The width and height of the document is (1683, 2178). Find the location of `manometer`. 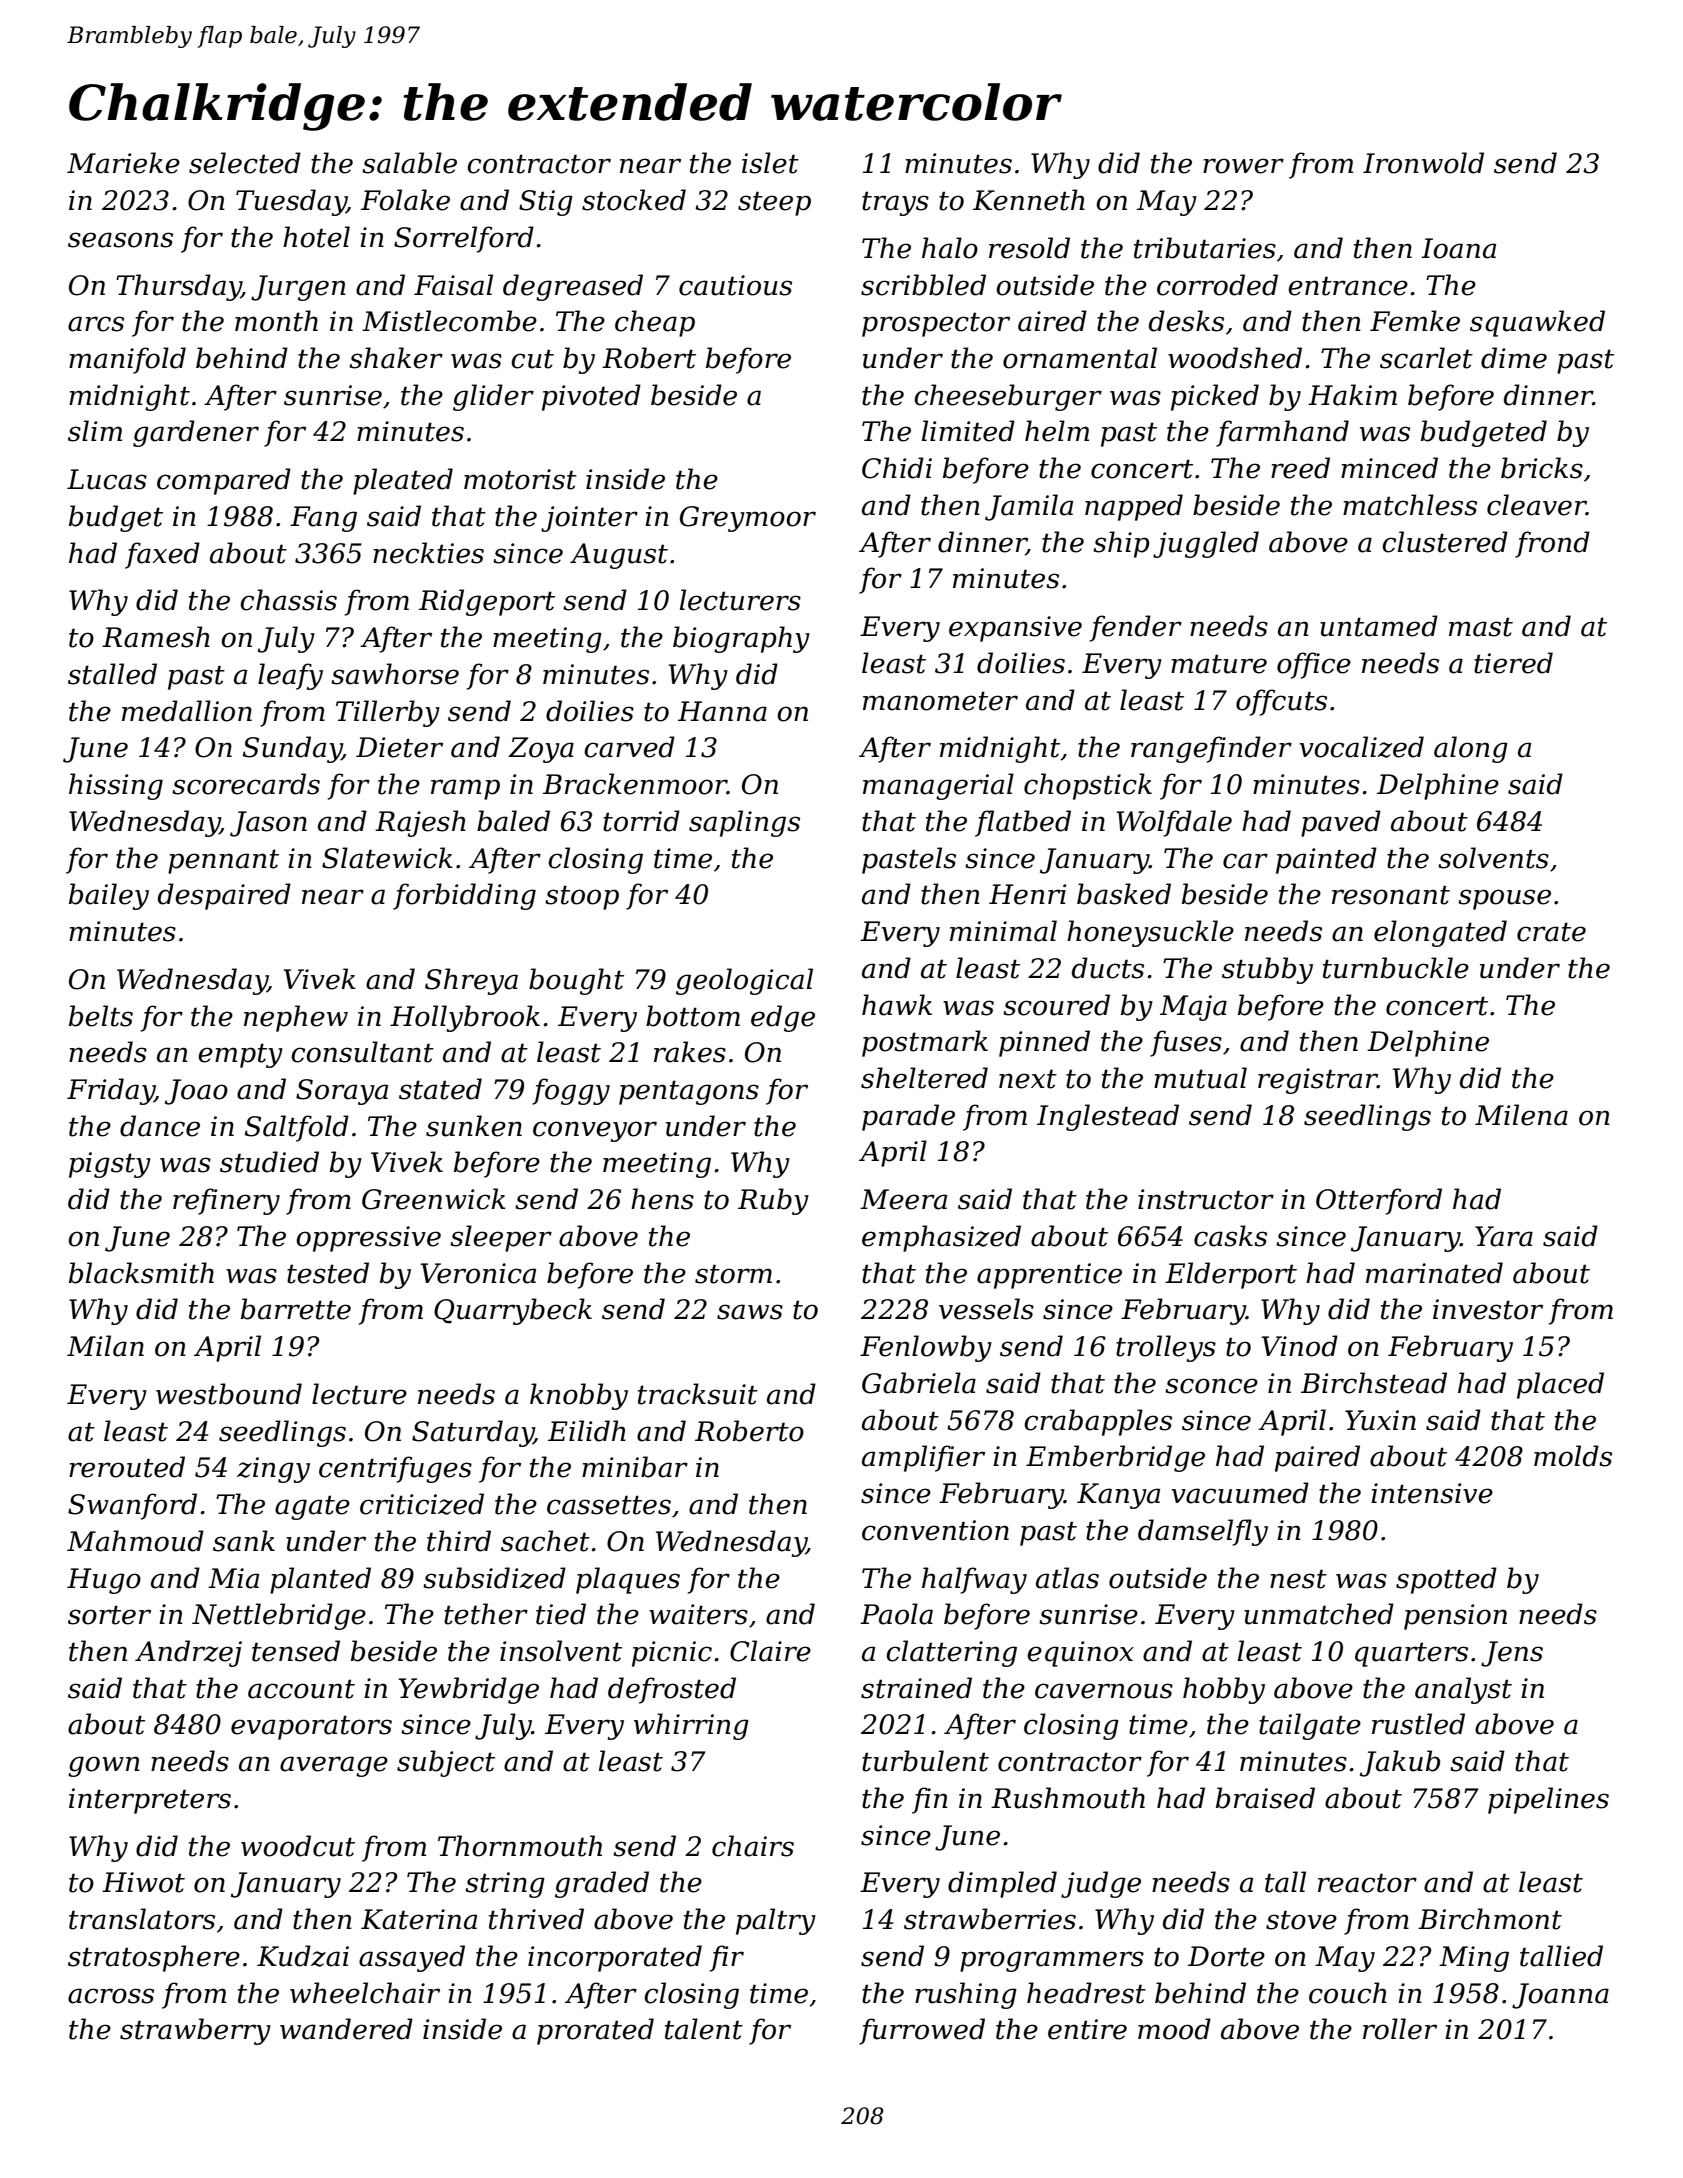

manometer is located at coordinates (940, 701).
